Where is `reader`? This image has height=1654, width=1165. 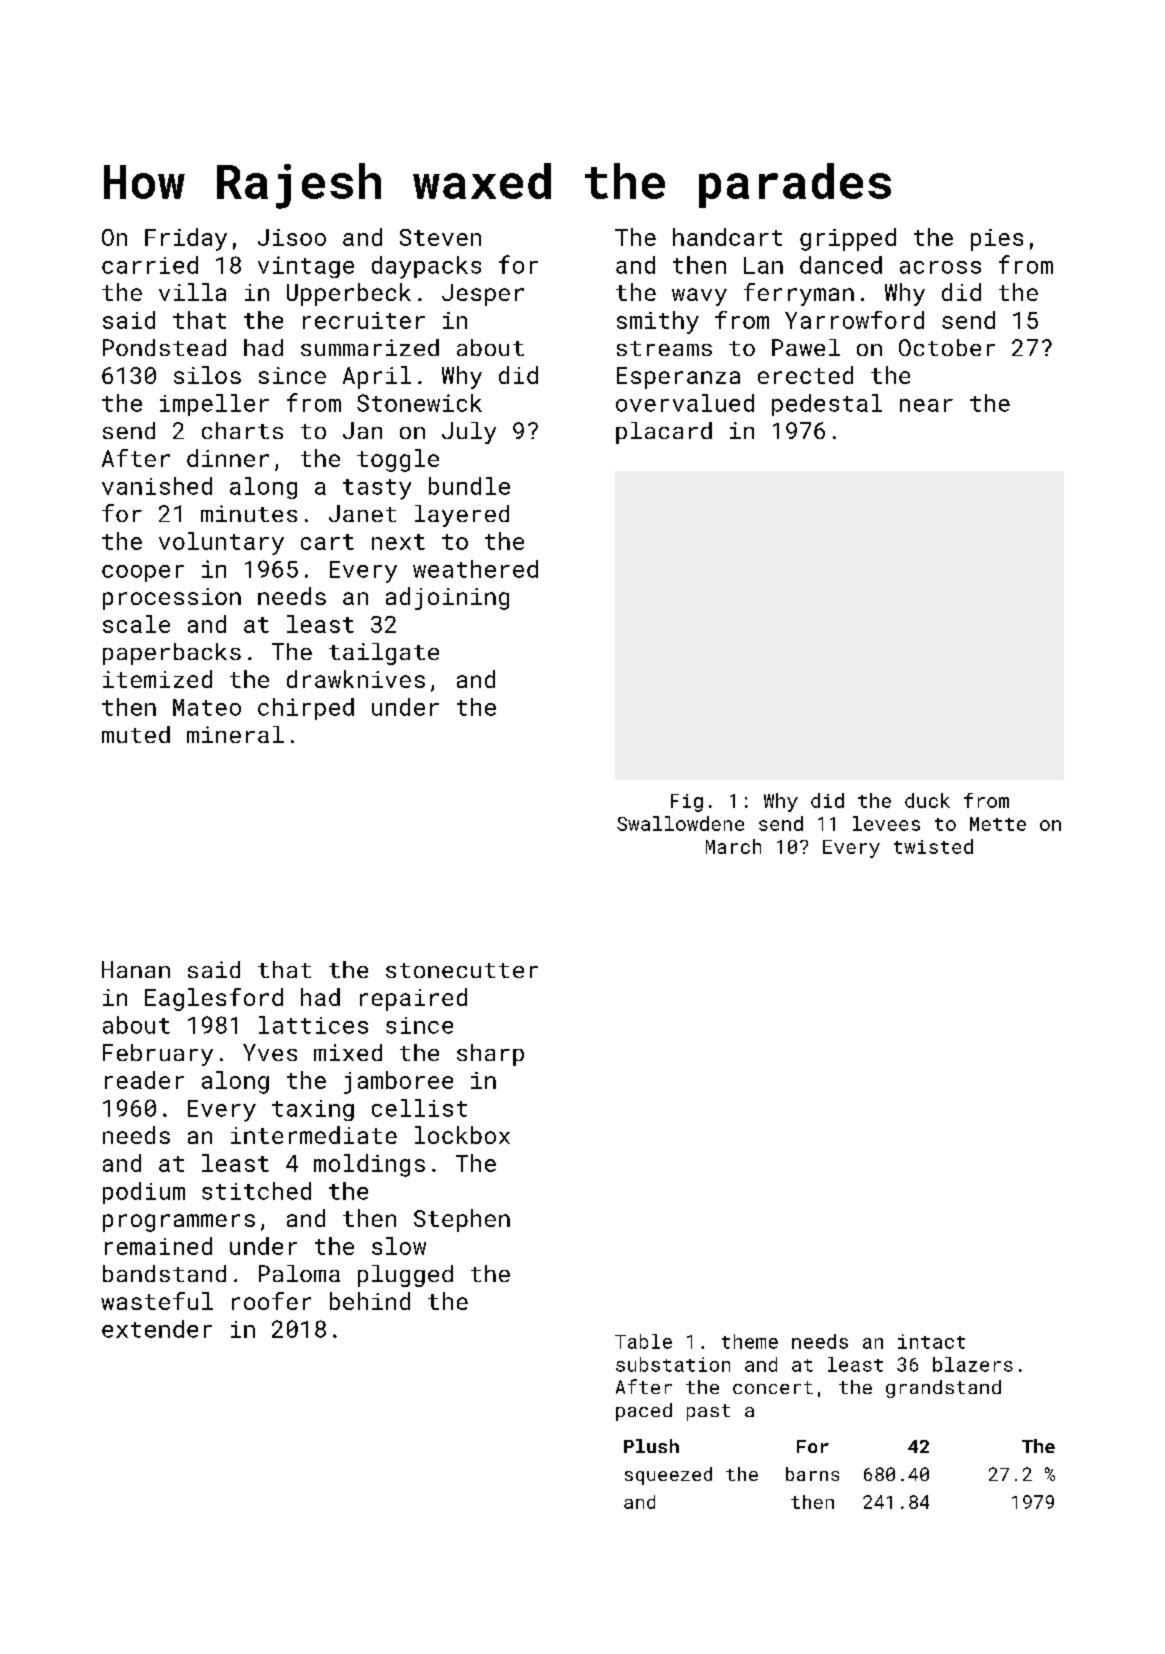
reader is located at coordinates (144, 1080).
